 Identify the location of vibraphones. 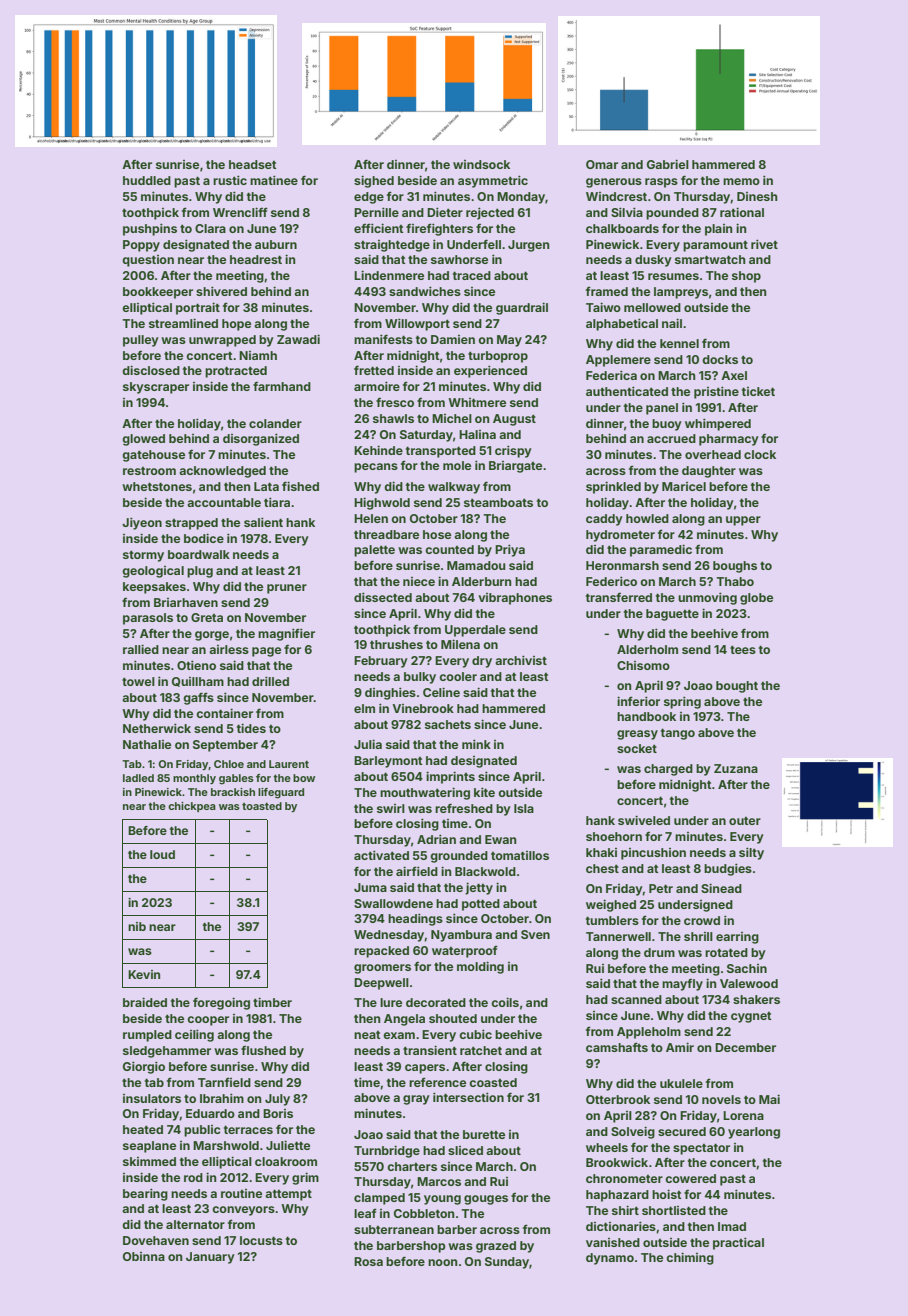
(515, 599).
